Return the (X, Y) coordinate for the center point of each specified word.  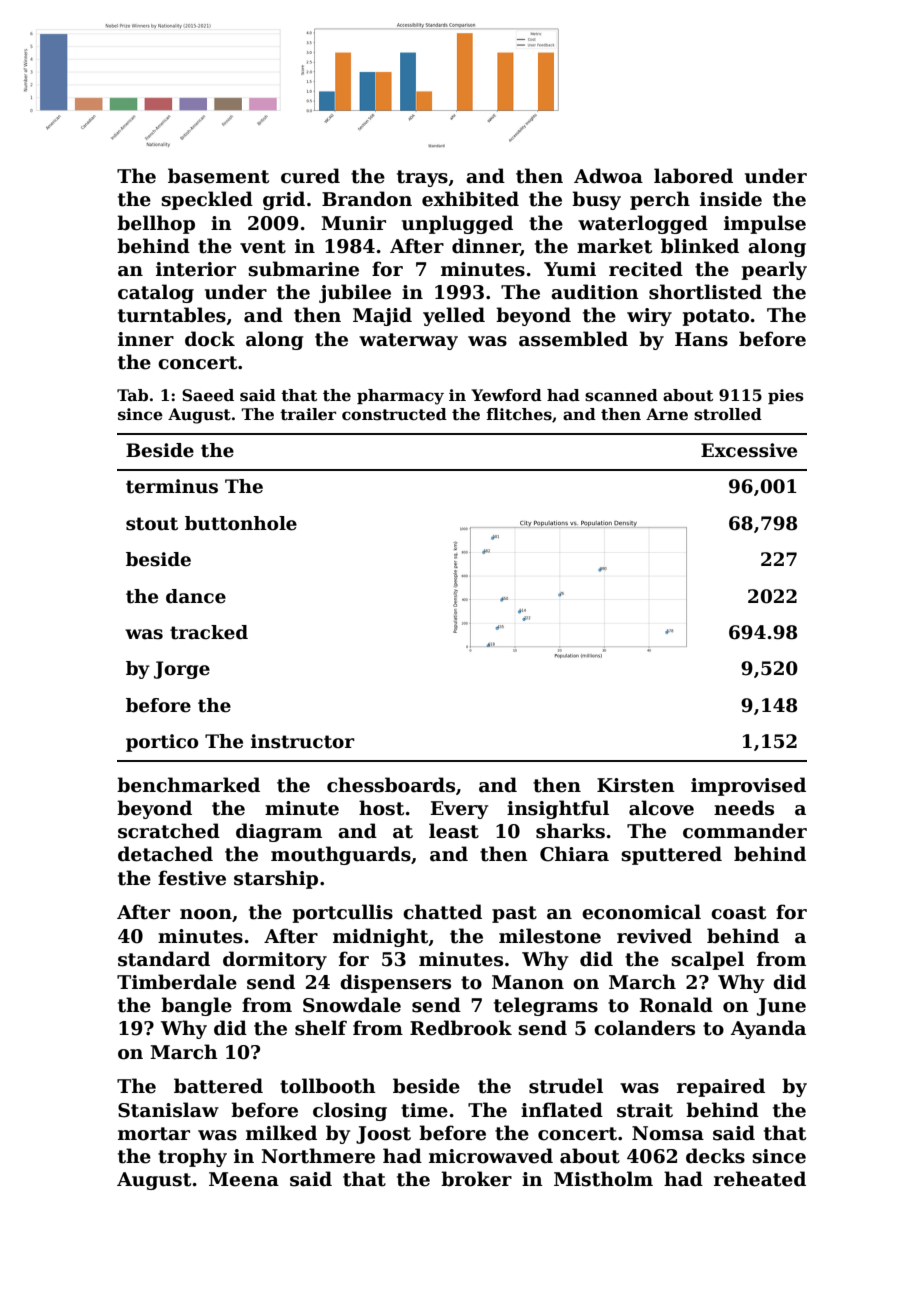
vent (263, 247)
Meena (244, 1179)
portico (162, 743)
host (381, 808)
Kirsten (636, 785)
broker (476, 1179)
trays (422, 178)
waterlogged (643, 224)
